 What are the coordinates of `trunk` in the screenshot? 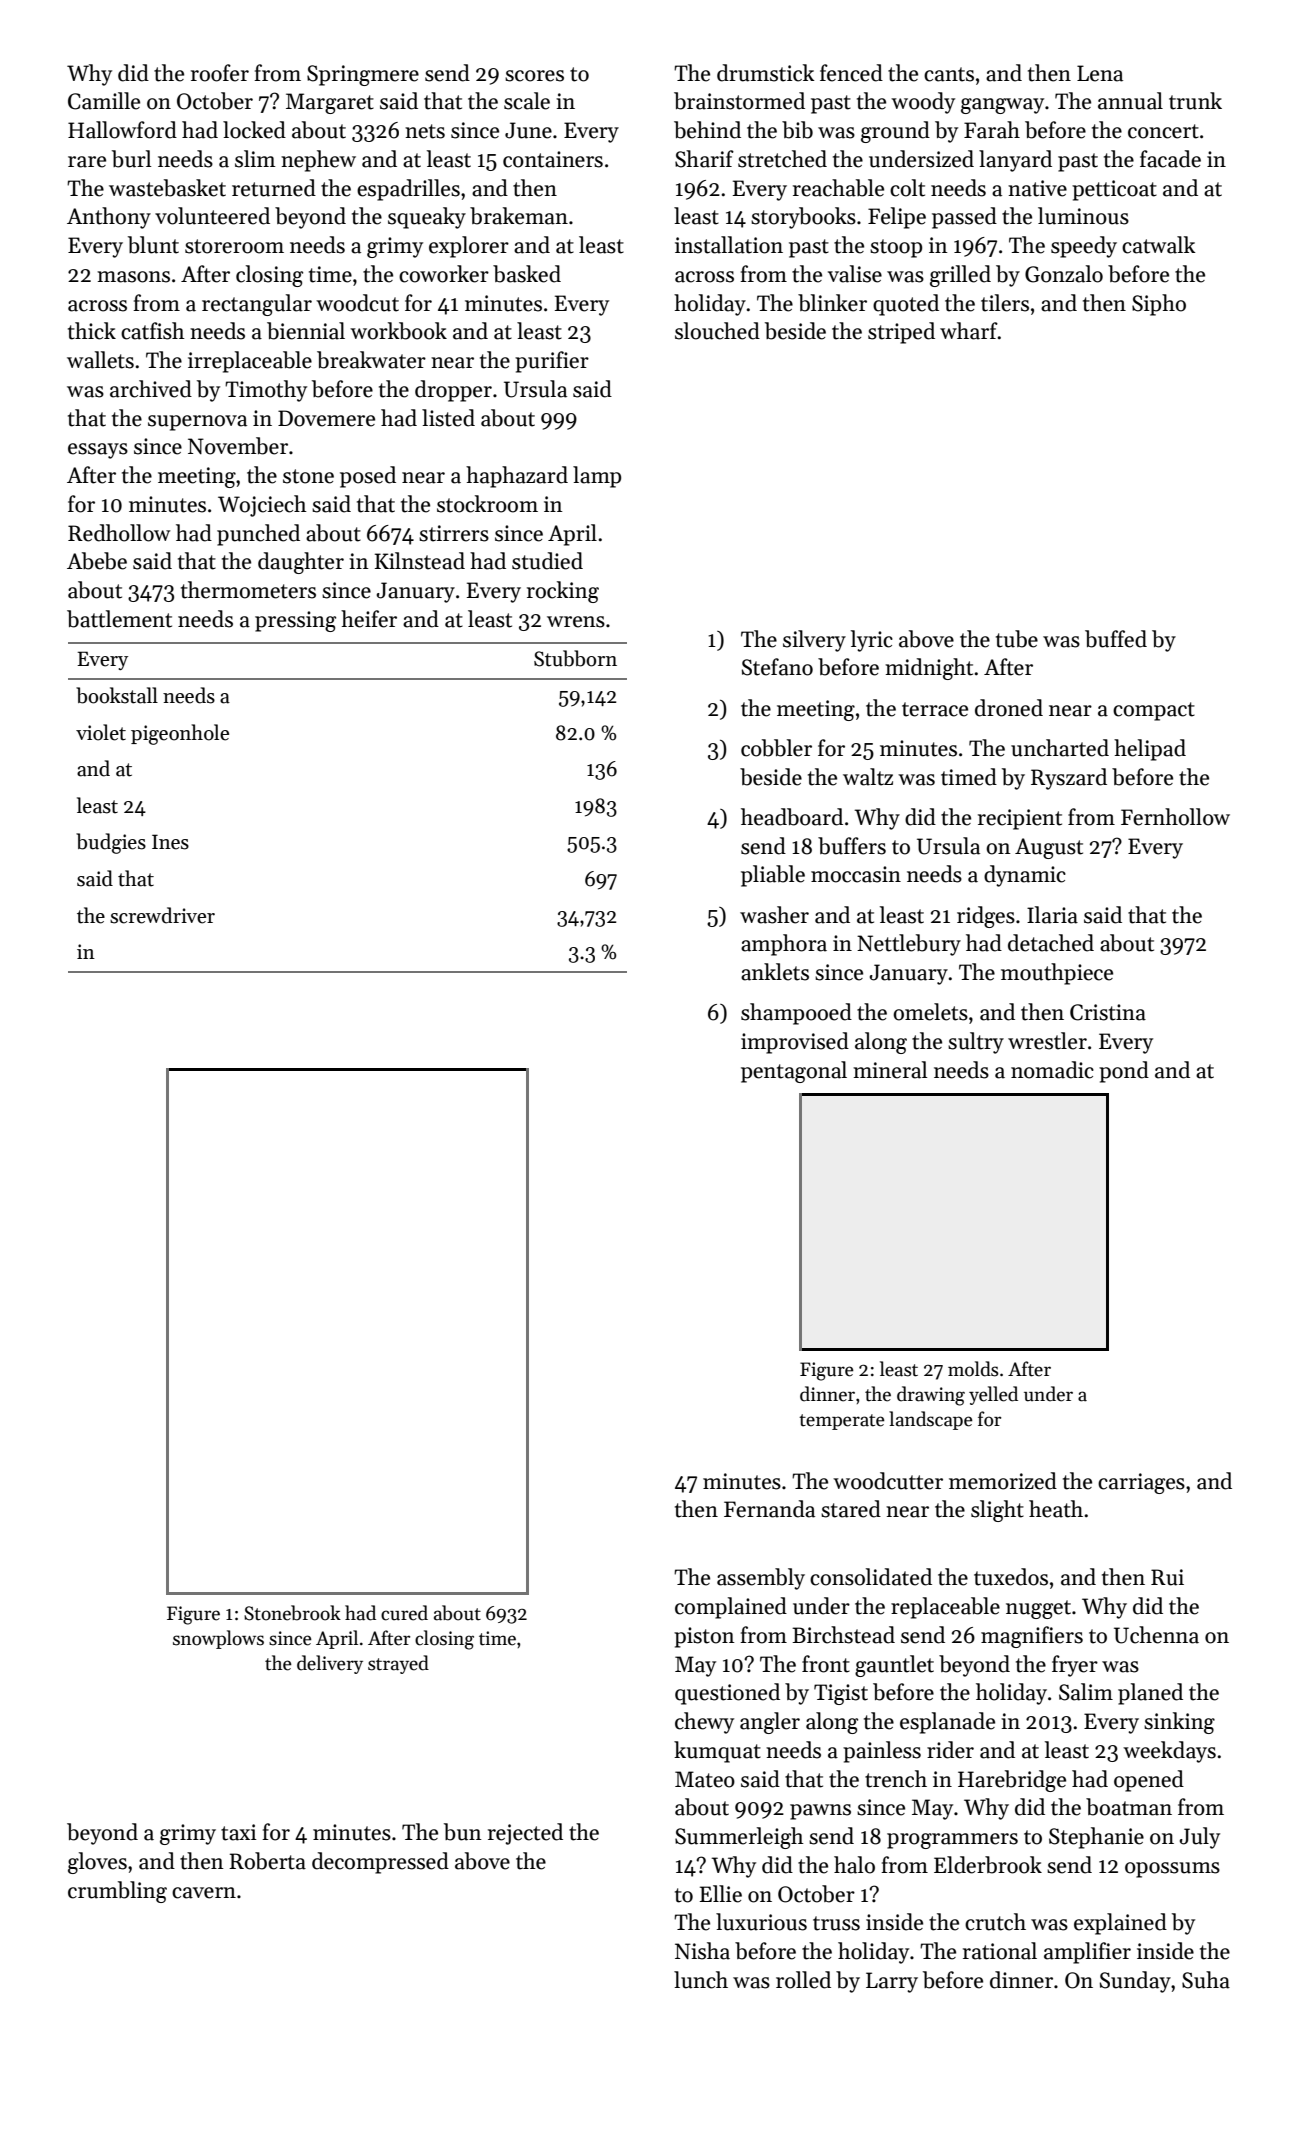 It's located at (1195, 101).
